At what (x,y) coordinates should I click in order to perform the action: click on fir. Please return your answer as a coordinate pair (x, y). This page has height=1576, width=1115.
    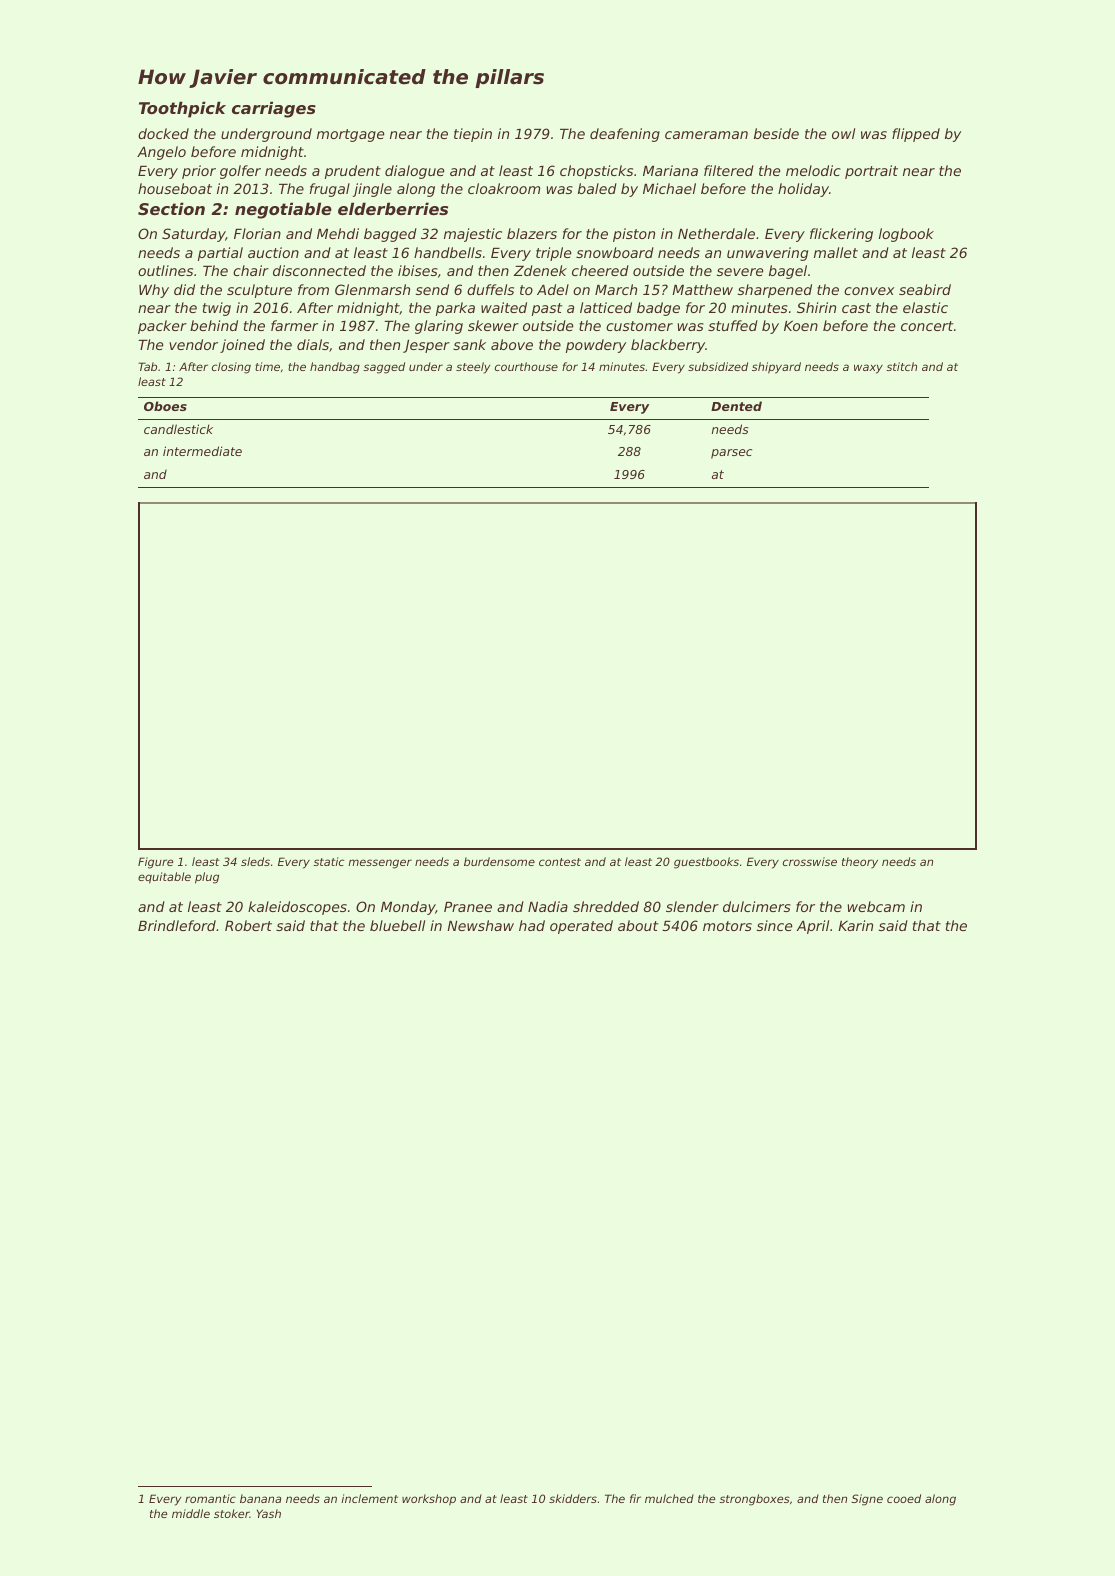
    Looking at the image, I should click on (635, 1498).
